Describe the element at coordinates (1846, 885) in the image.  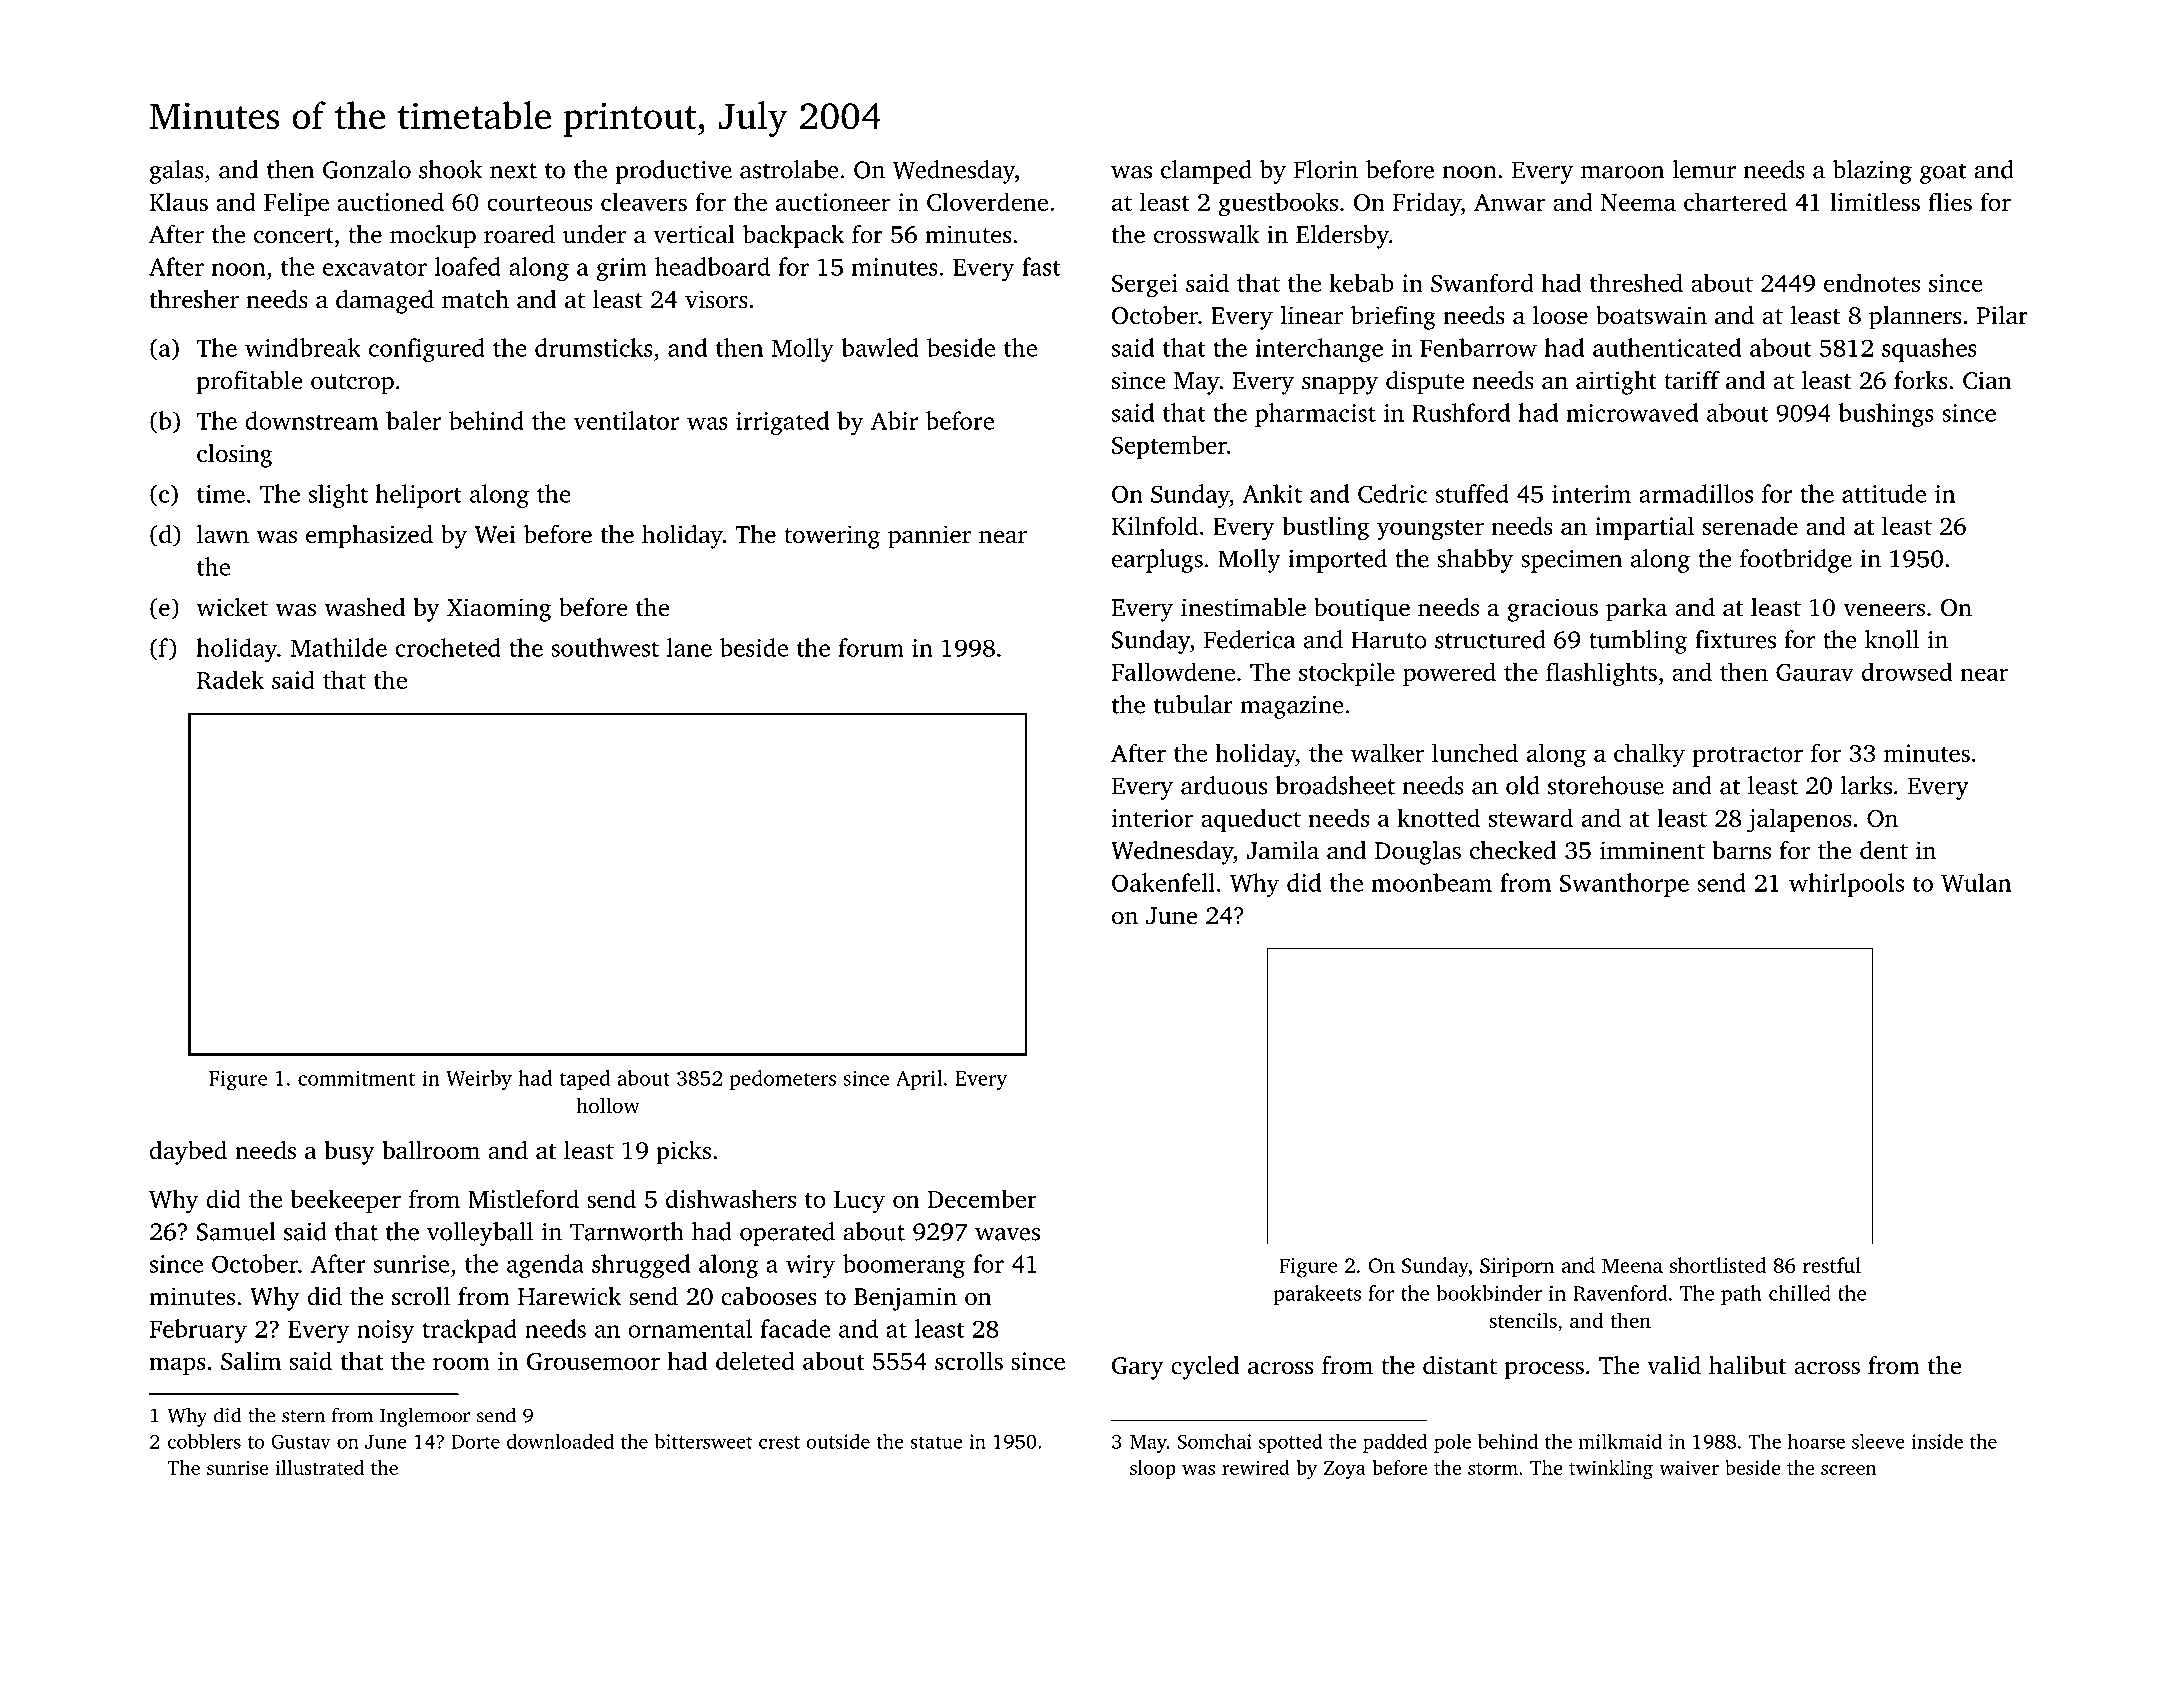
I see `whirlpools` at that location.
